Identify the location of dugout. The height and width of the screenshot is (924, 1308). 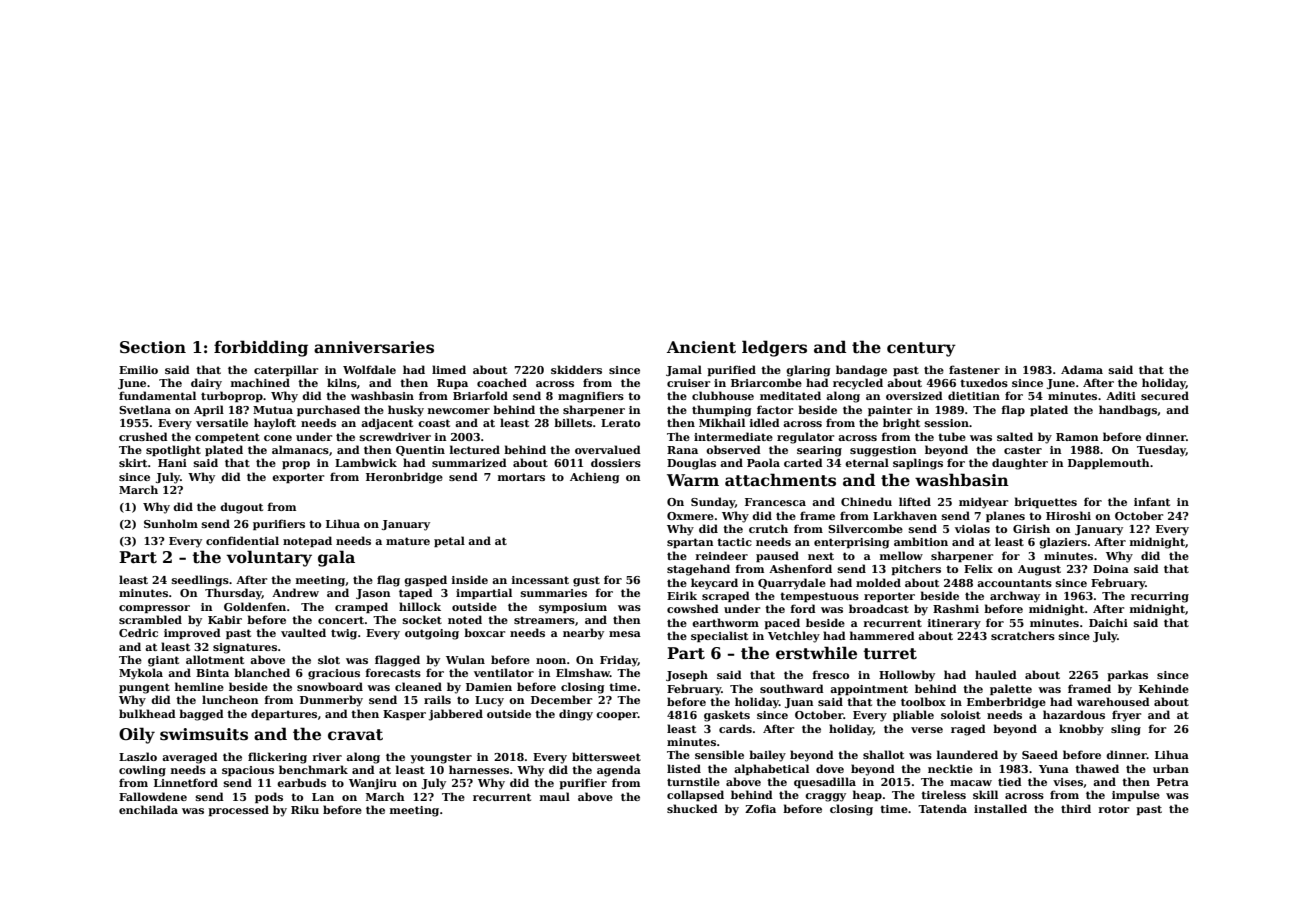
(241, 508).
